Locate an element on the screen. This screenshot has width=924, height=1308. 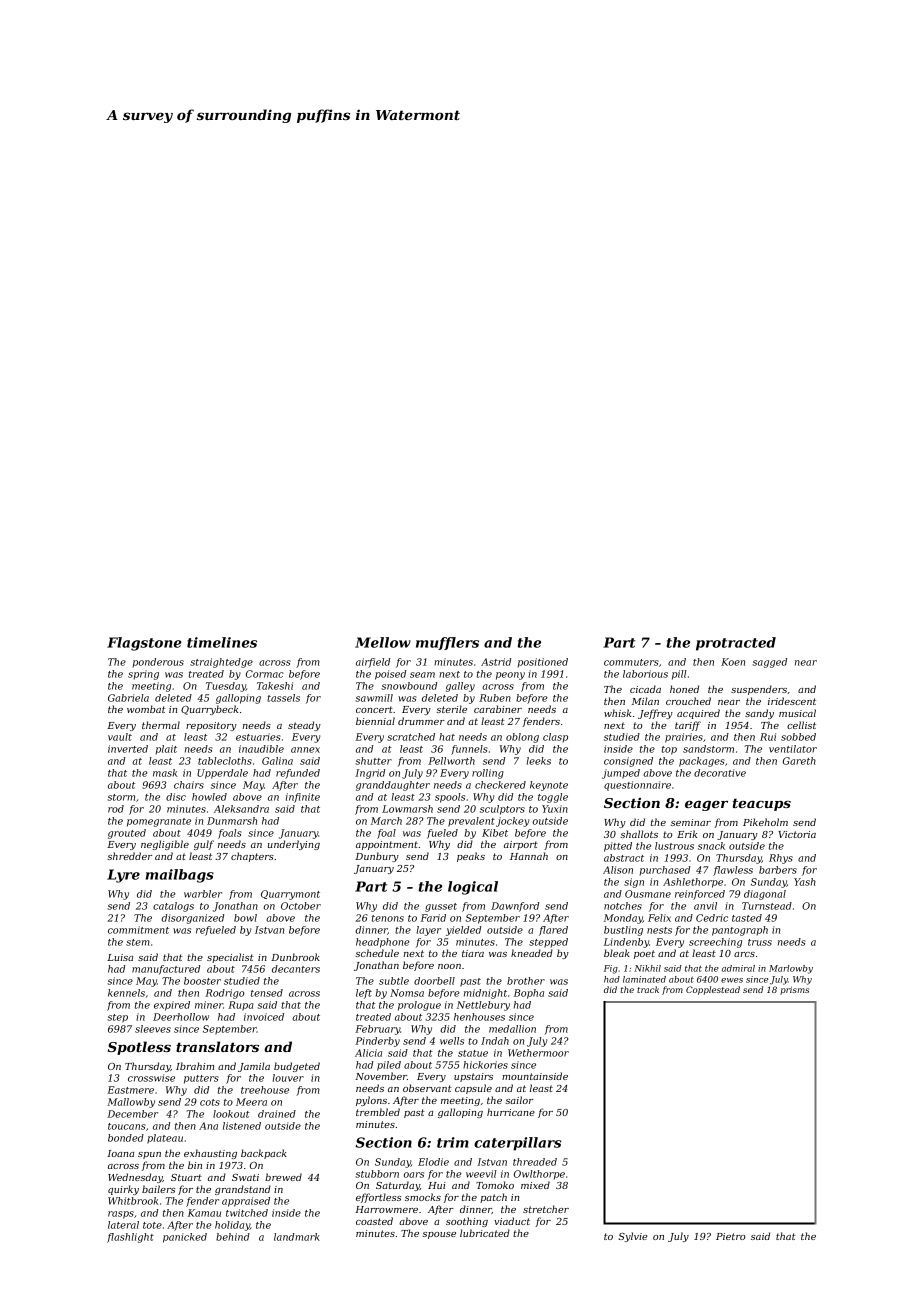
Owlthorpe is located at coordinates (539, 1175).
